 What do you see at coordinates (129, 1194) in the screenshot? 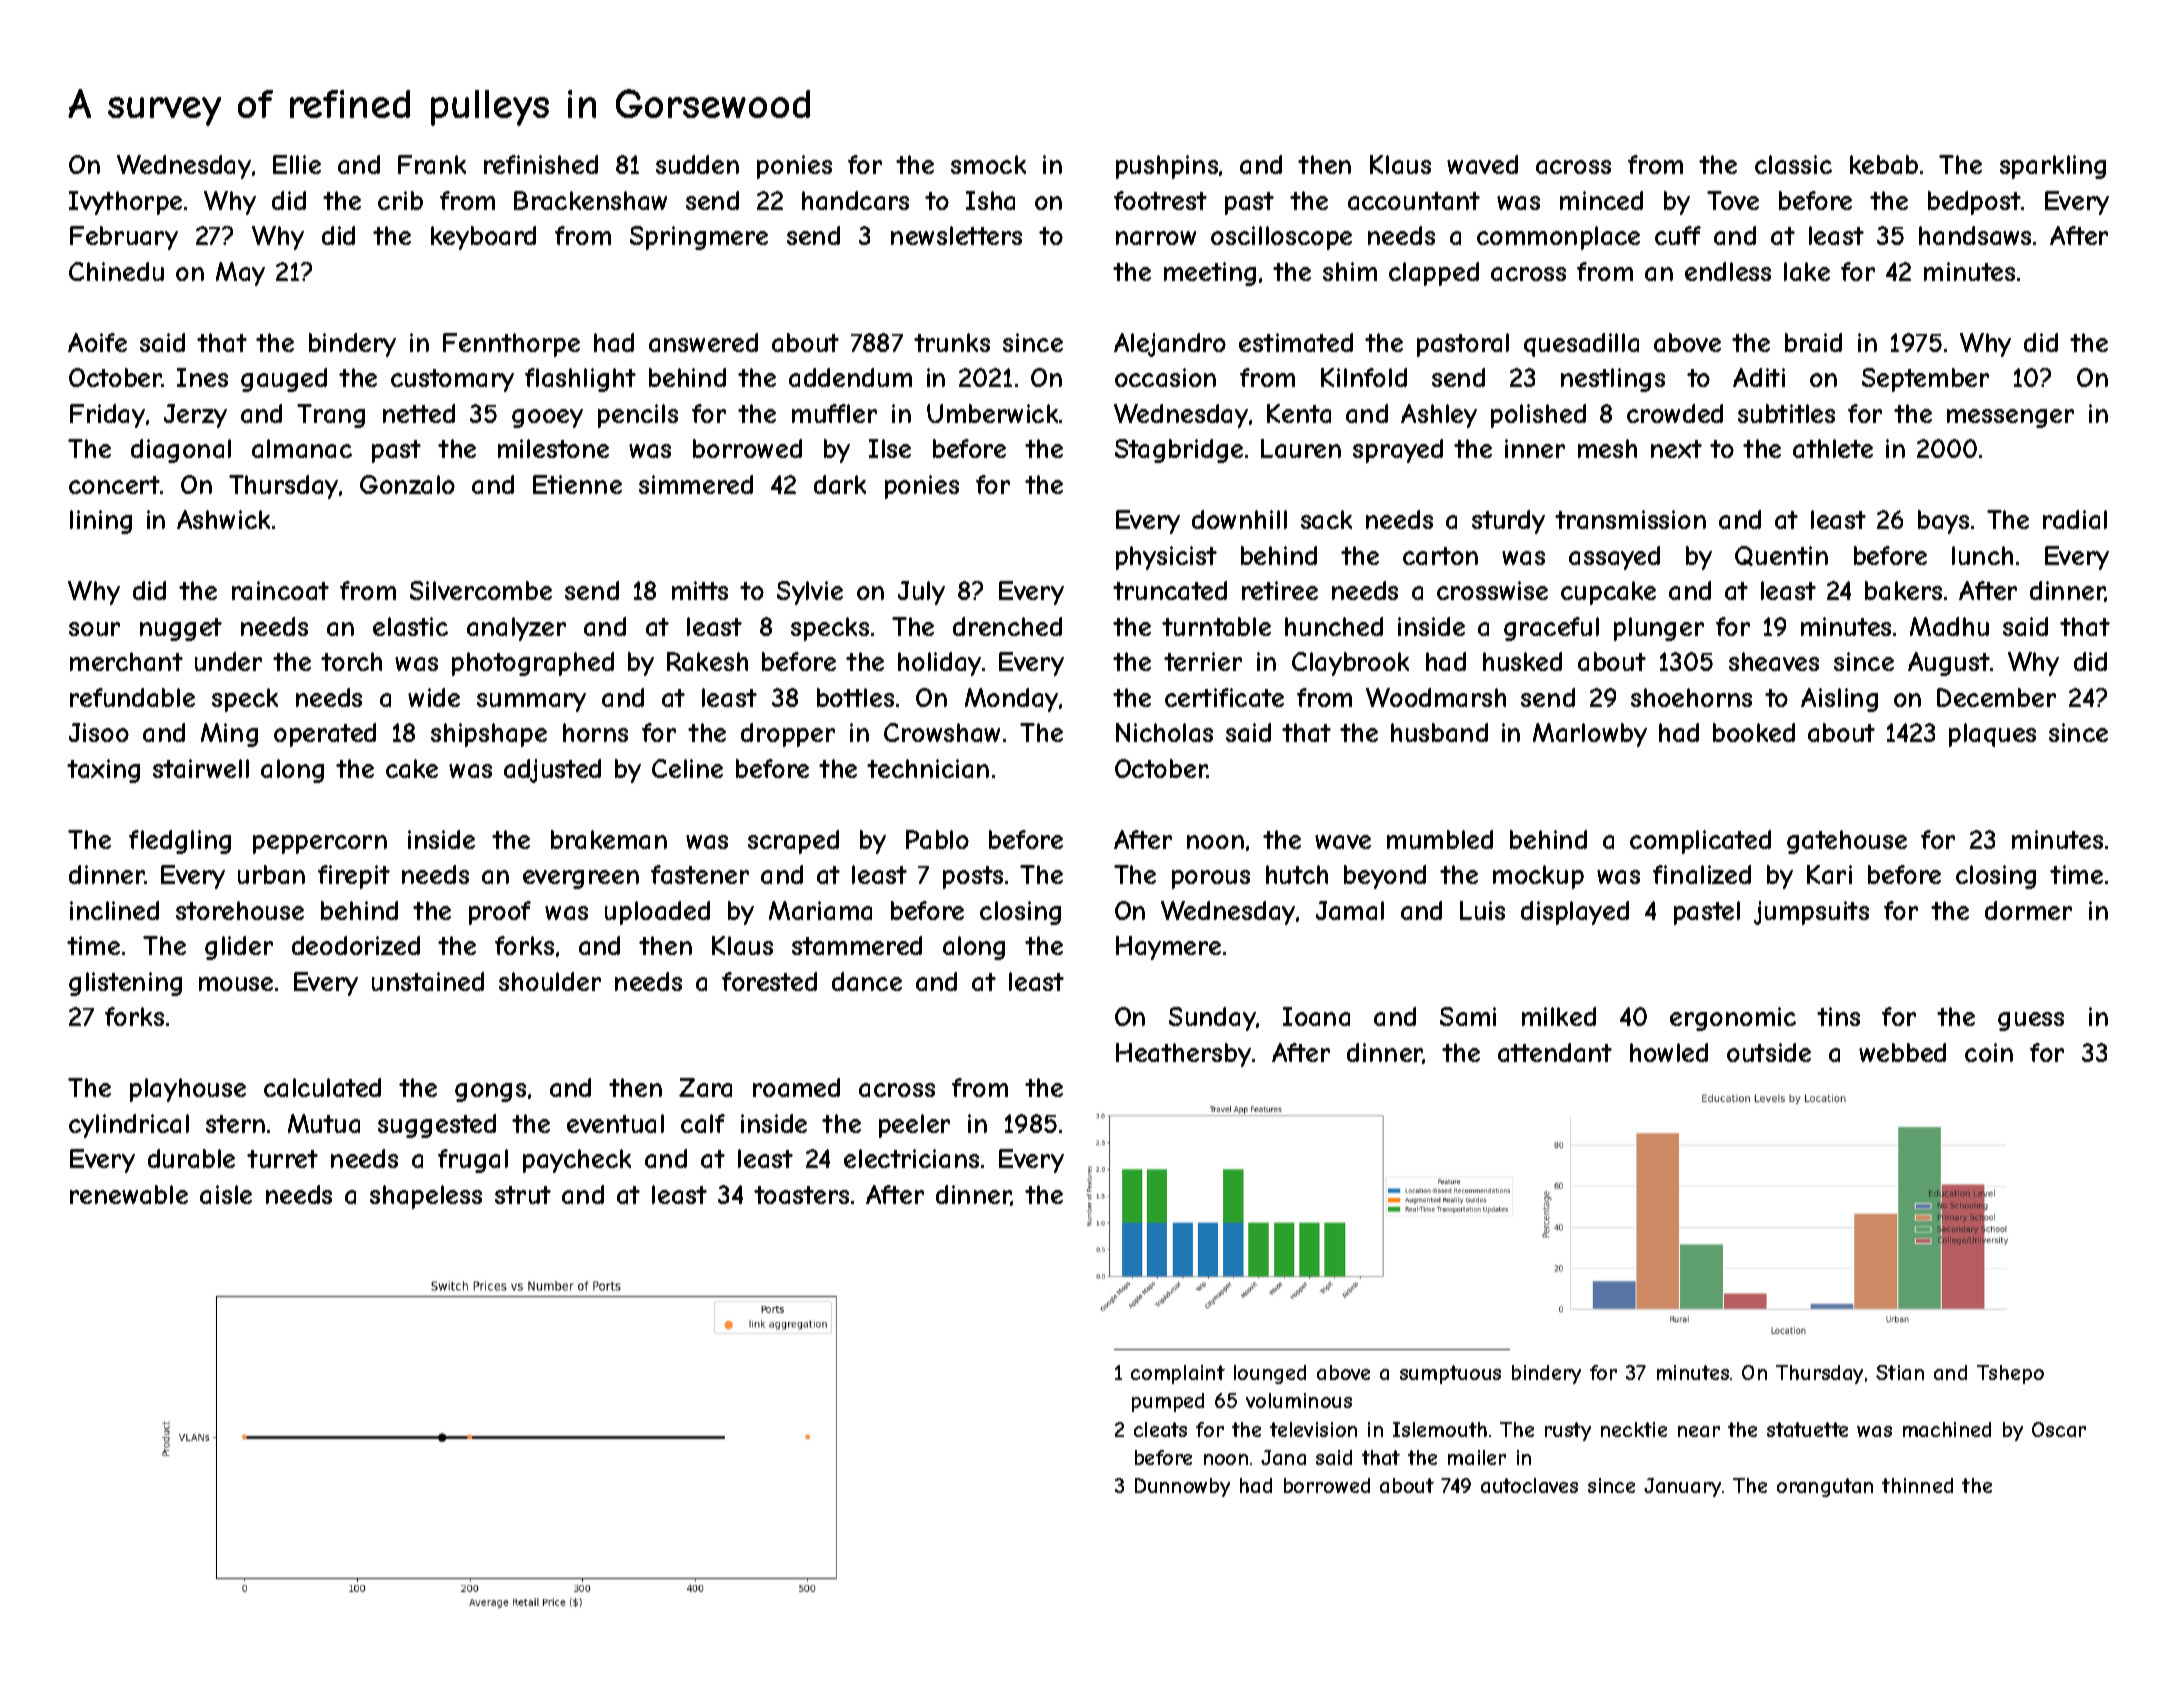
I see `renewable` at bounding box center [129, 1194].
